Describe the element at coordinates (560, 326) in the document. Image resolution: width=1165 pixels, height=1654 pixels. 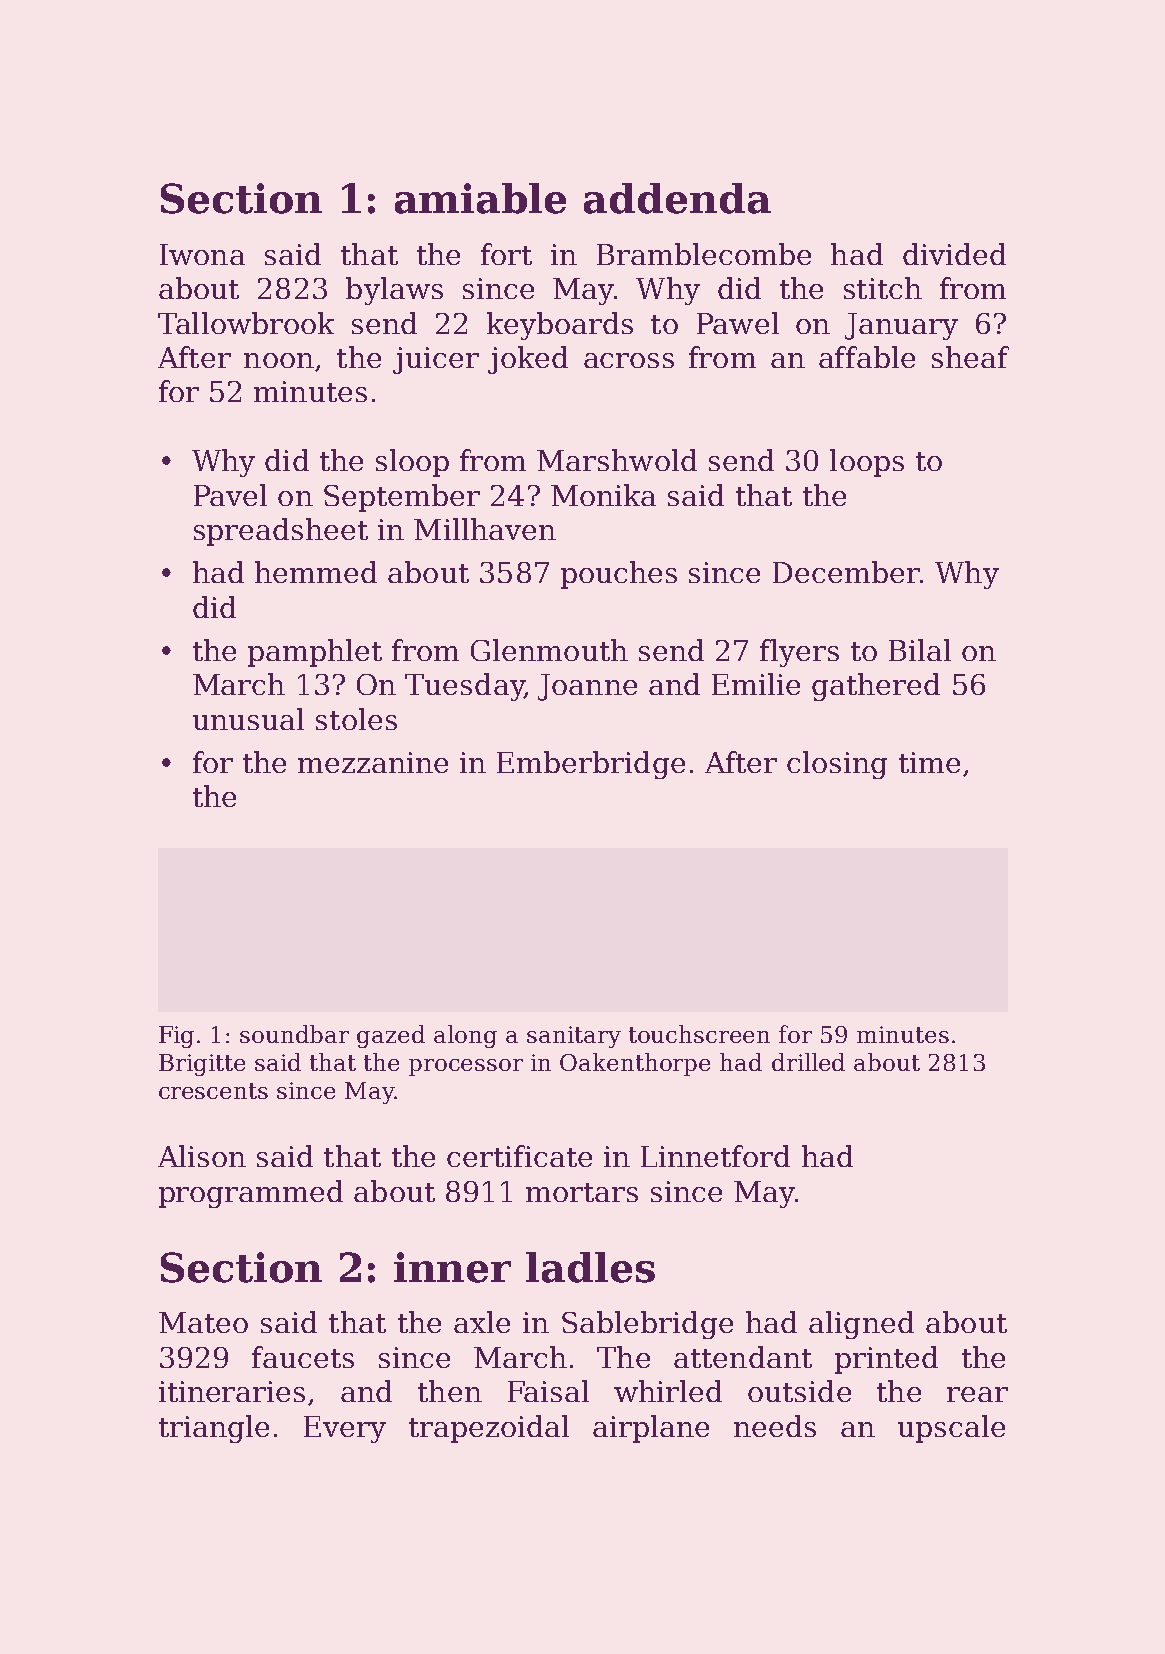
I see `keyboards` at that location.
